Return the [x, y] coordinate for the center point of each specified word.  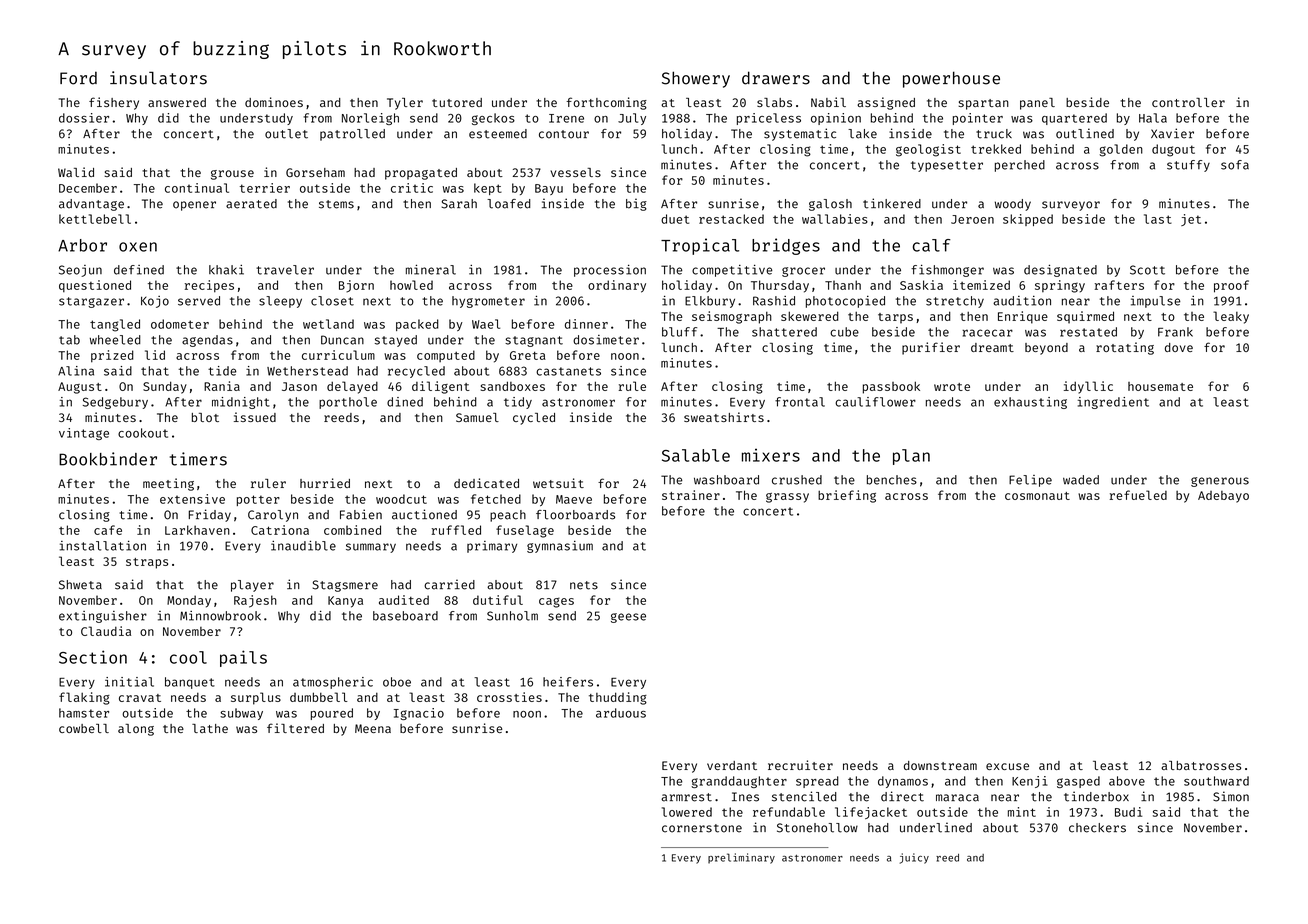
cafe [108, 530]
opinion [836, 119]
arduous [621, 713]
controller [1188, 102]
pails [243, 658]
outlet [286, 134]
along [136, 730]
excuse [1007, 766]
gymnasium [560, 547]
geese [628, 618]
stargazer [91, 302]
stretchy [955, 302]
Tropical [700, 246]
